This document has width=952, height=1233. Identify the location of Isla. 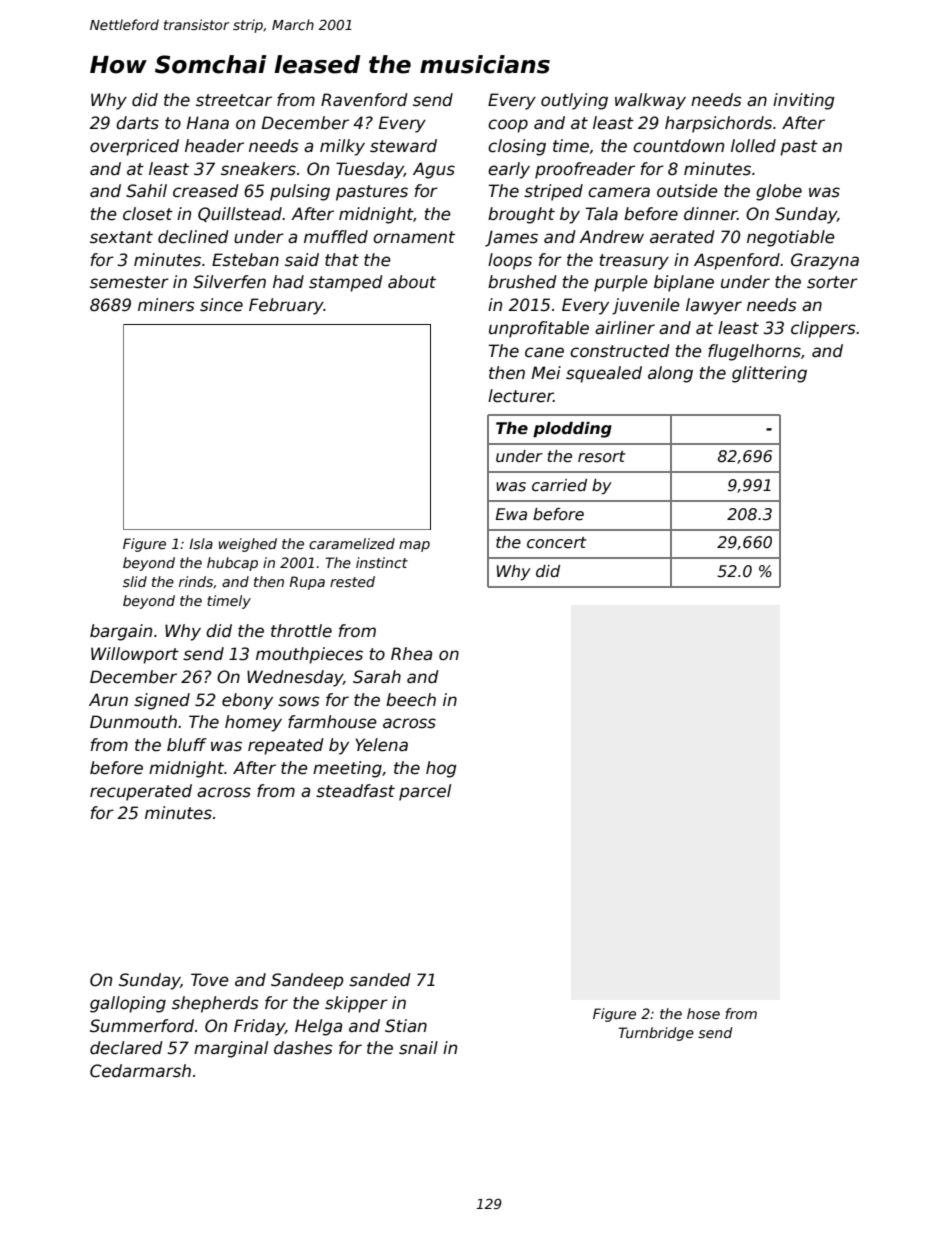
(201, 543).
